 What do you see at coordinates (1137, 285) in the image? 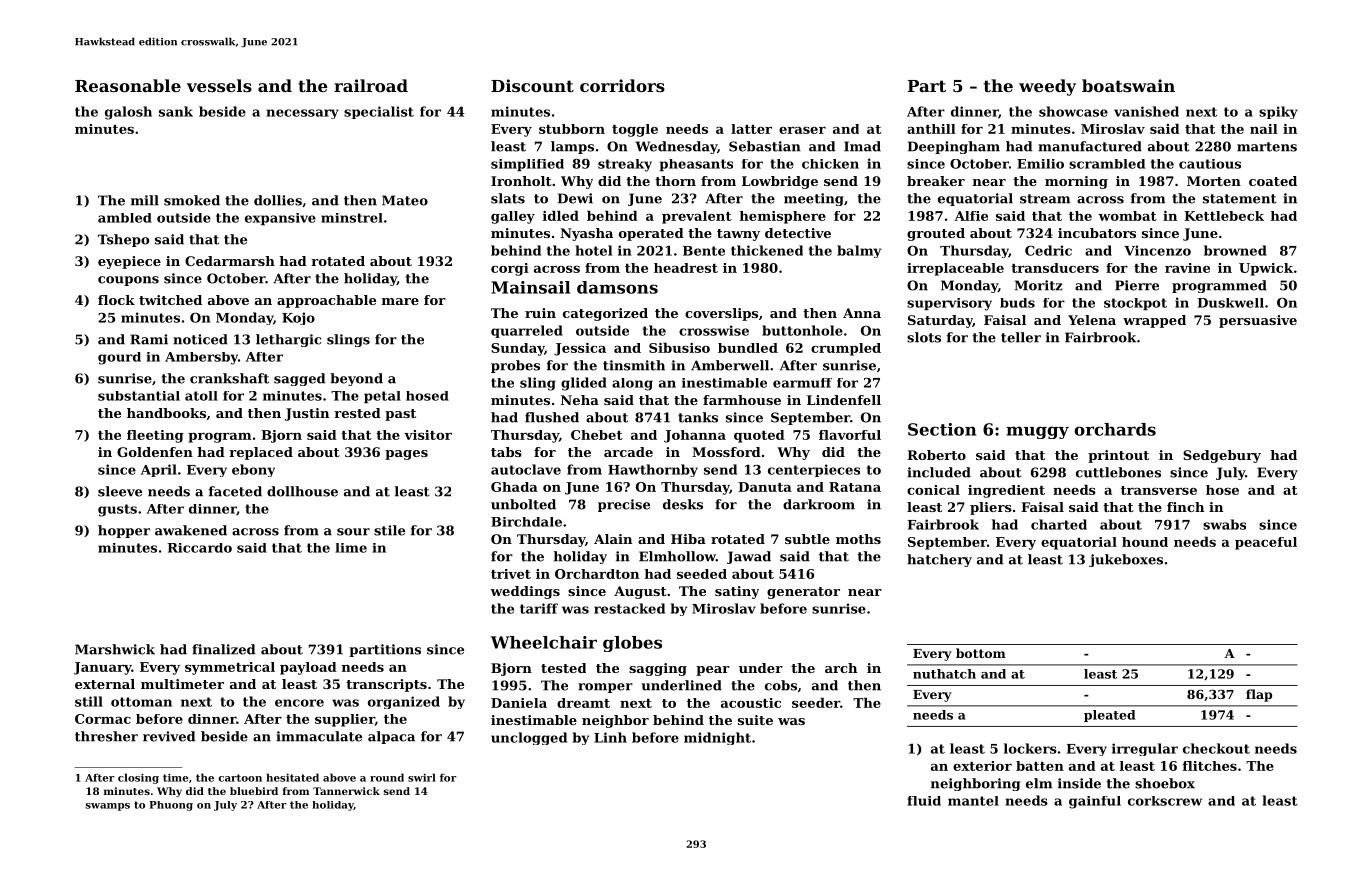
I see `Pierre` at bounding box center [1137, 285].
